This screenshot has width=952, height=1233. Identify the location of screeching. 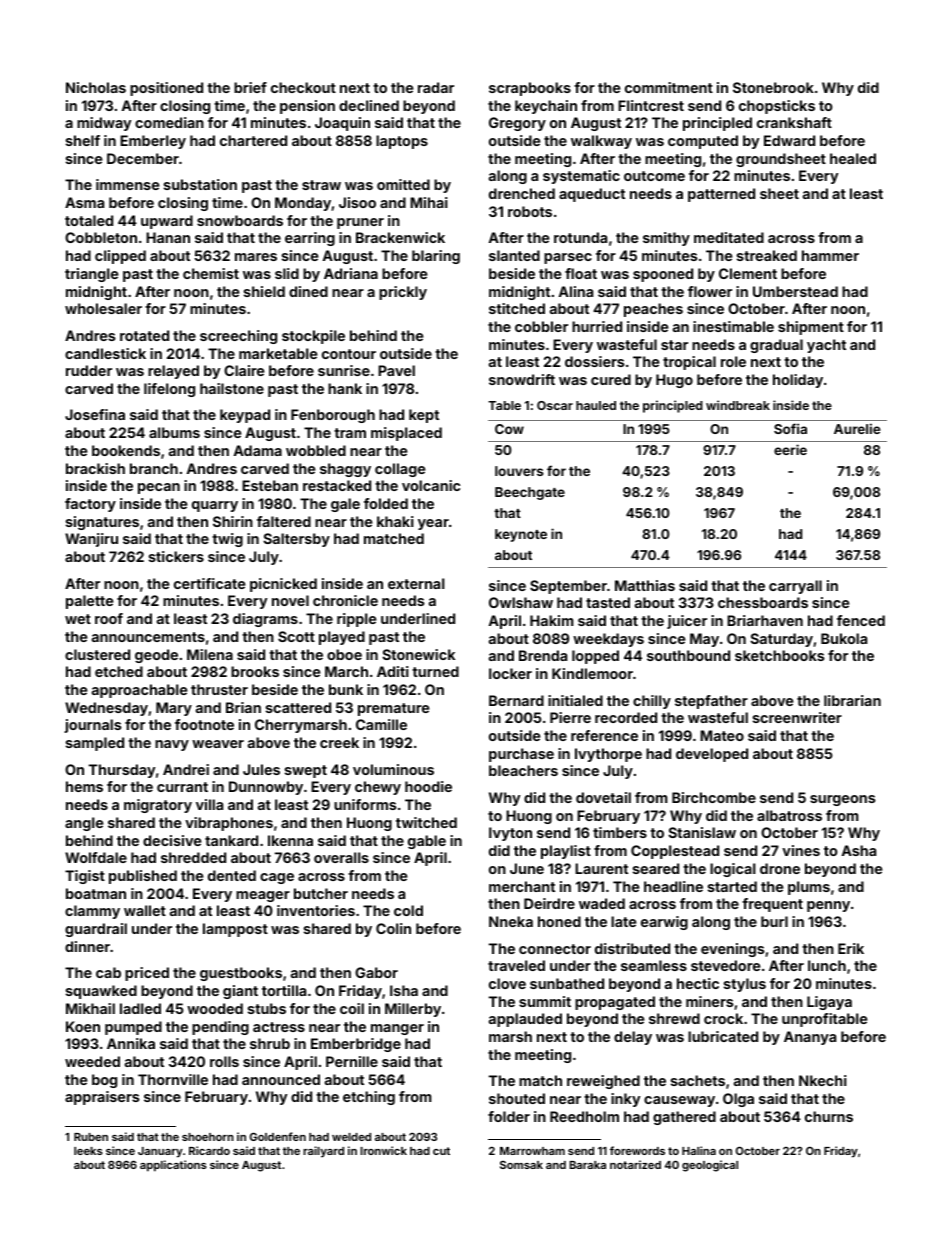
(238, 337).
